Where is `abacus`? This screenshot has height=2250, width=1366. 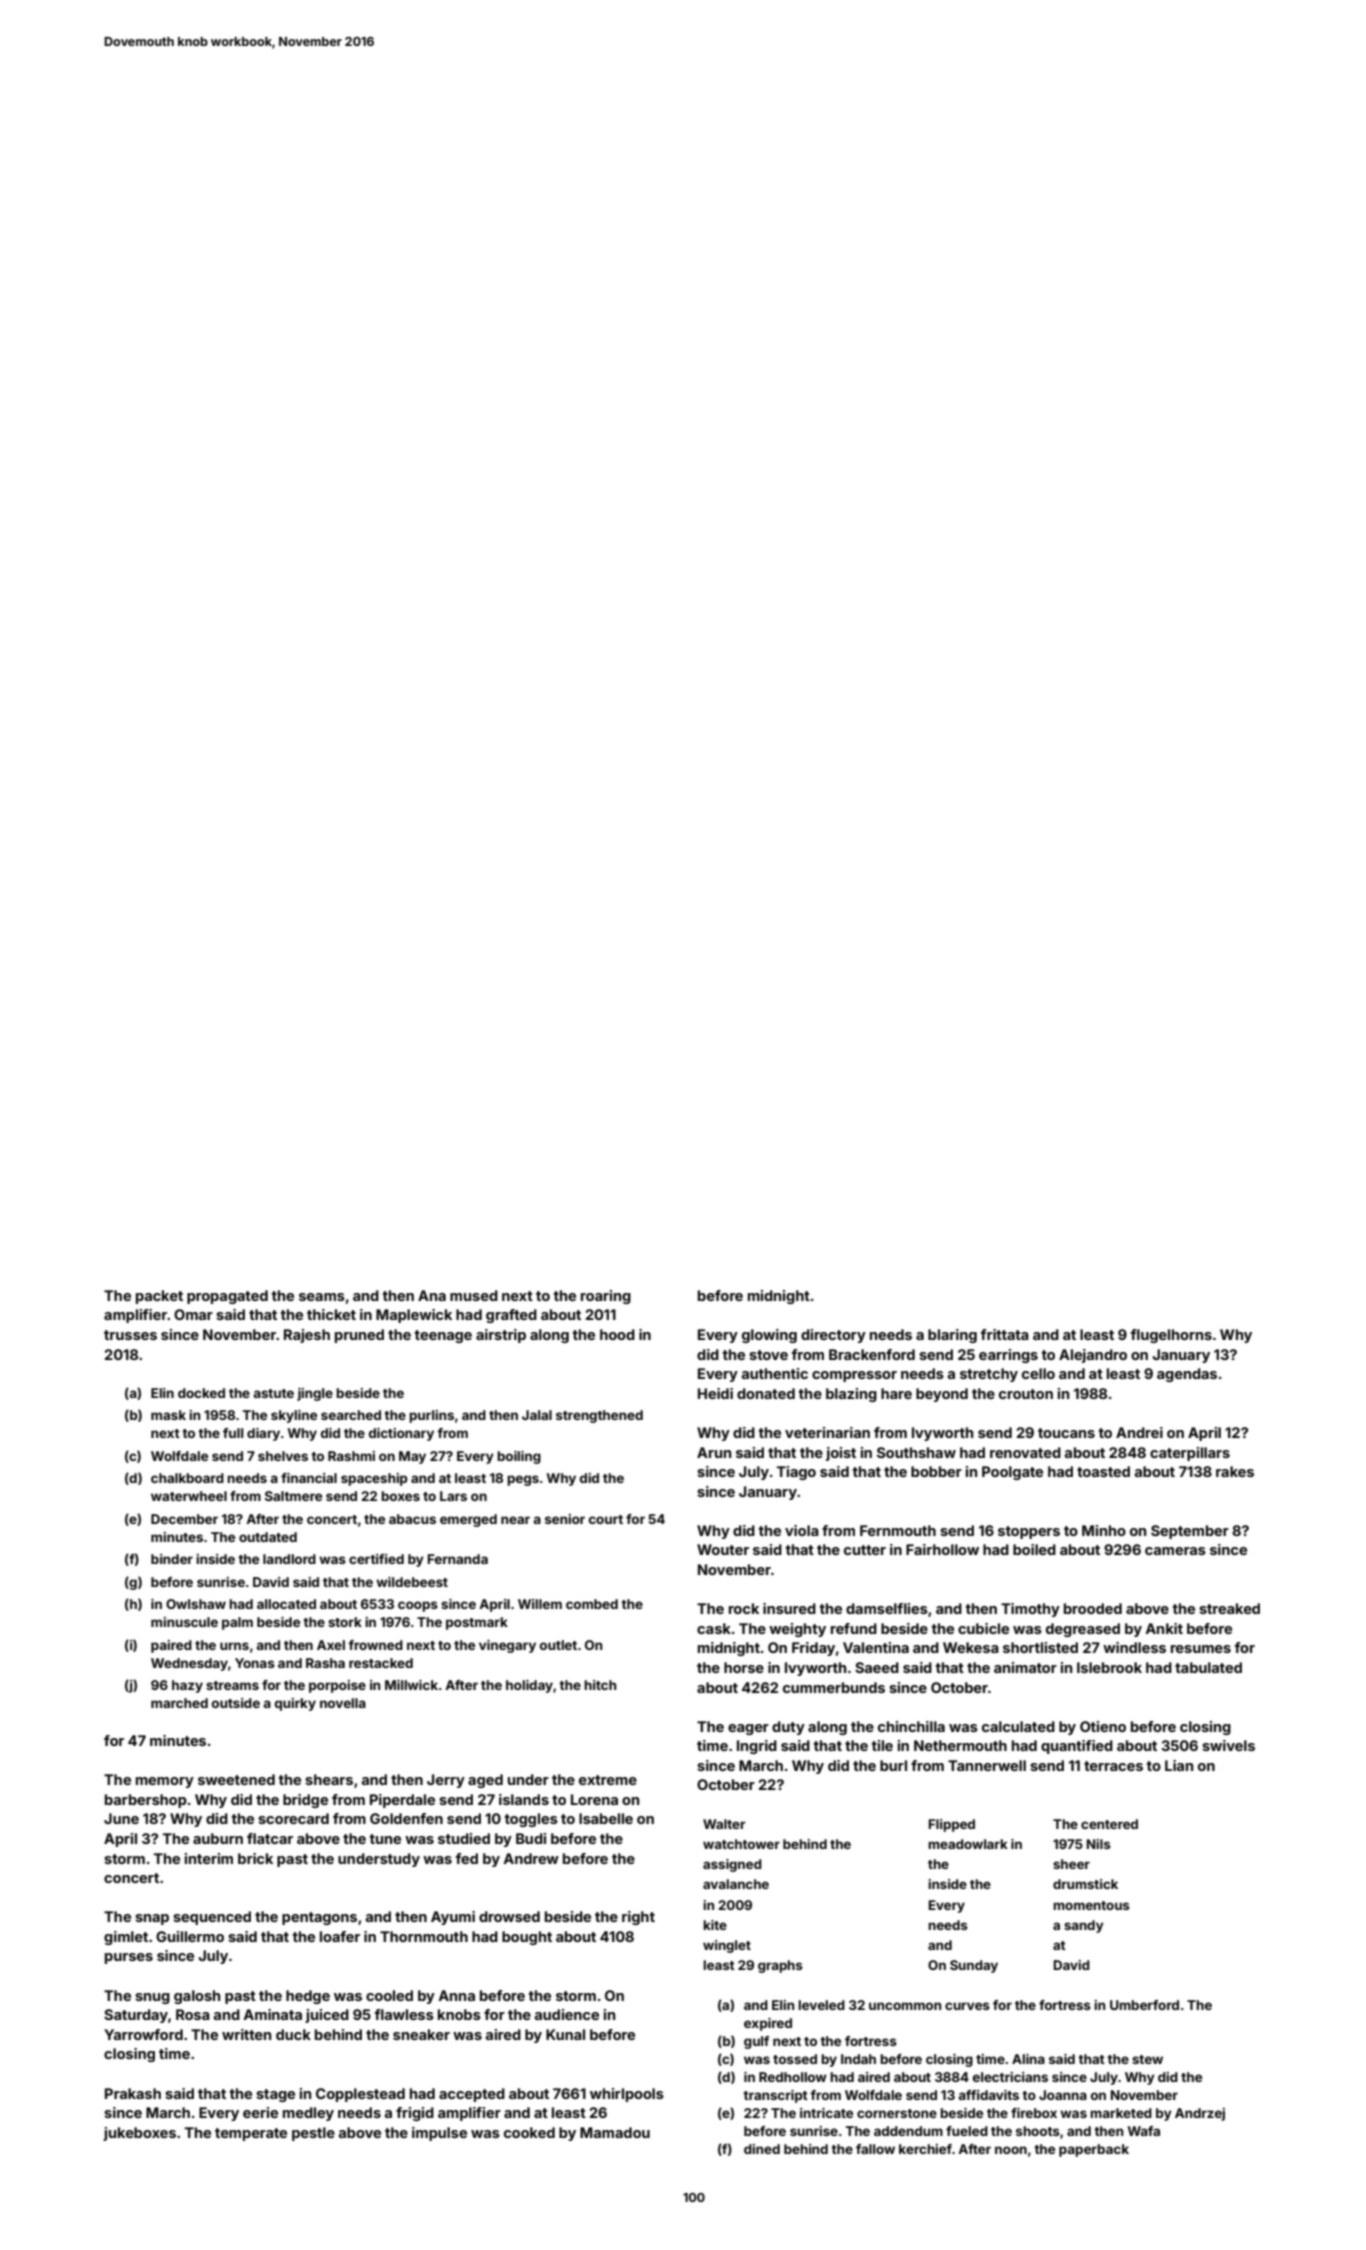
abacus is located at coordinates (412, 1519).
